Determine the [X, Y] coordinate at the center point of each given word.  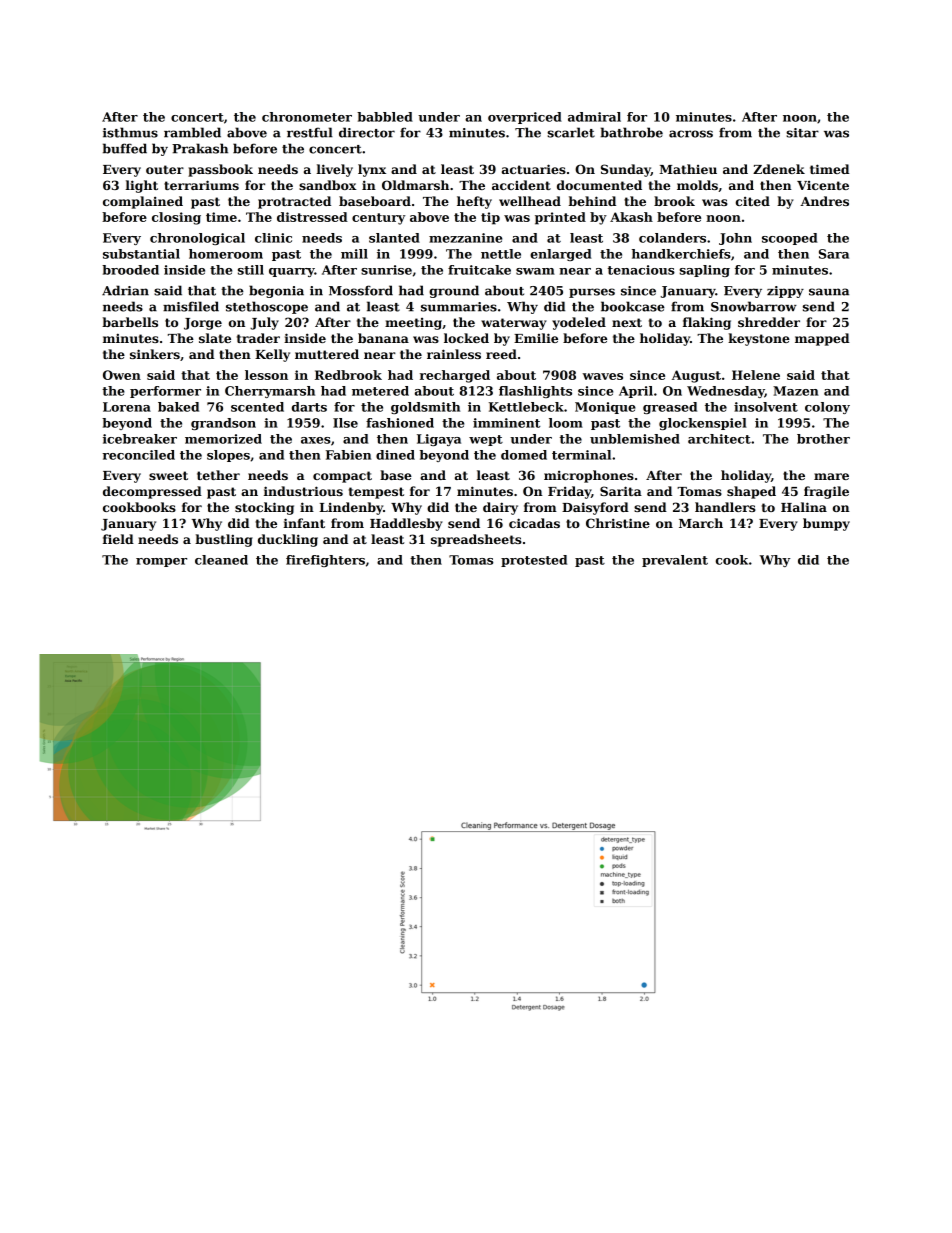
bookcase [633, 306]
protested [534, 561]
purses [592, 293]
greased [670, 408]
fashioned [400, 423]
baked [178, 407]
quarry [292, 272]
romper [161, 562]
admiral [594, 117]
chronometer [307, 117]
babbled [385, 117]
